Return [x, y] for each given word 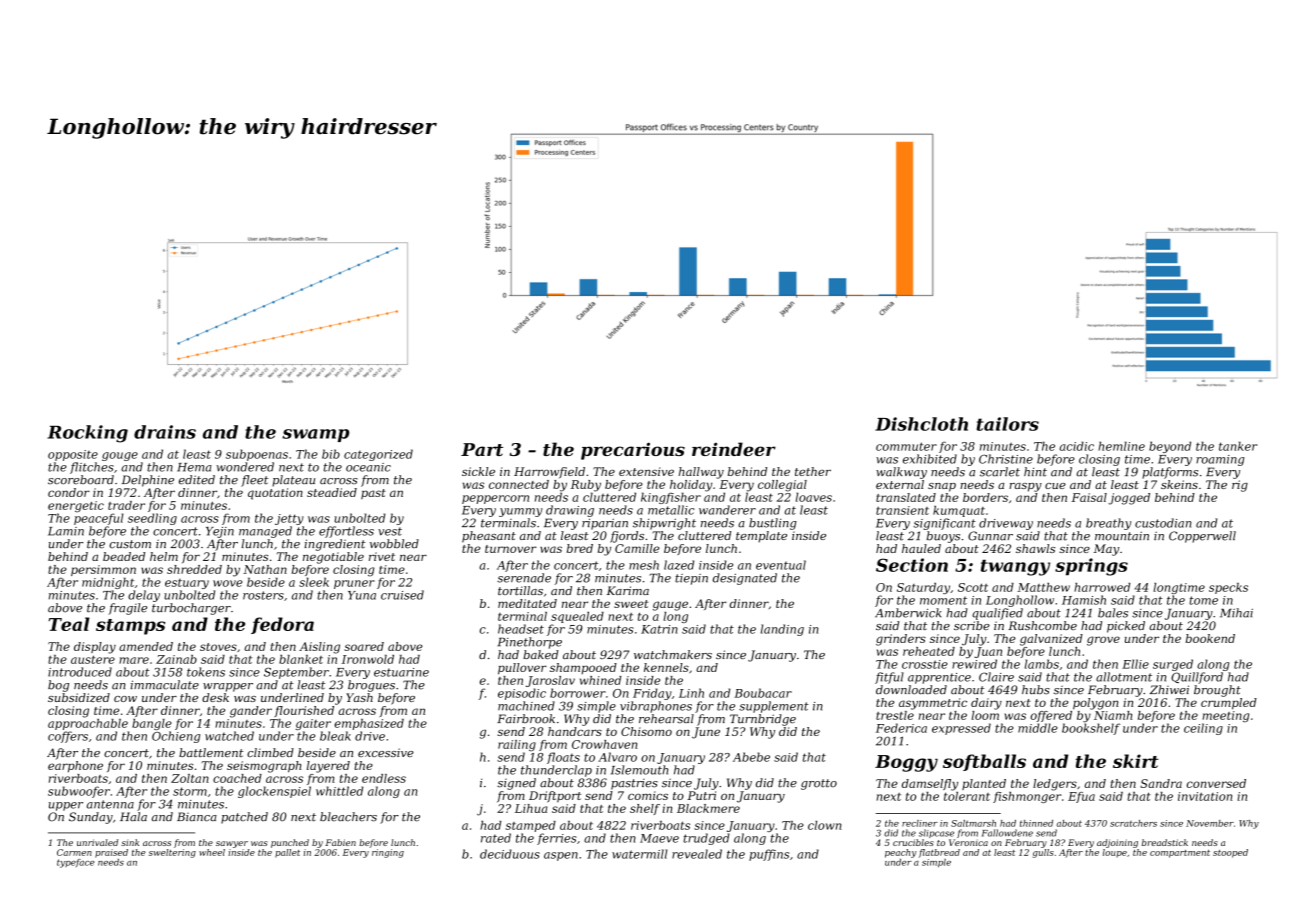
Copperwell [1202, 537]
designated [745, 579]
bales [1113, 613]
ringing [388, 853]
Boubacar [763, 693]
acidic [1077, 446]
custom [130, 544]
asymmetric [933, 704]
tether [813, 471]
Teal [69, 624]
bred [580, 548]
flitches [92, 468]
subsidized [79, 697]
